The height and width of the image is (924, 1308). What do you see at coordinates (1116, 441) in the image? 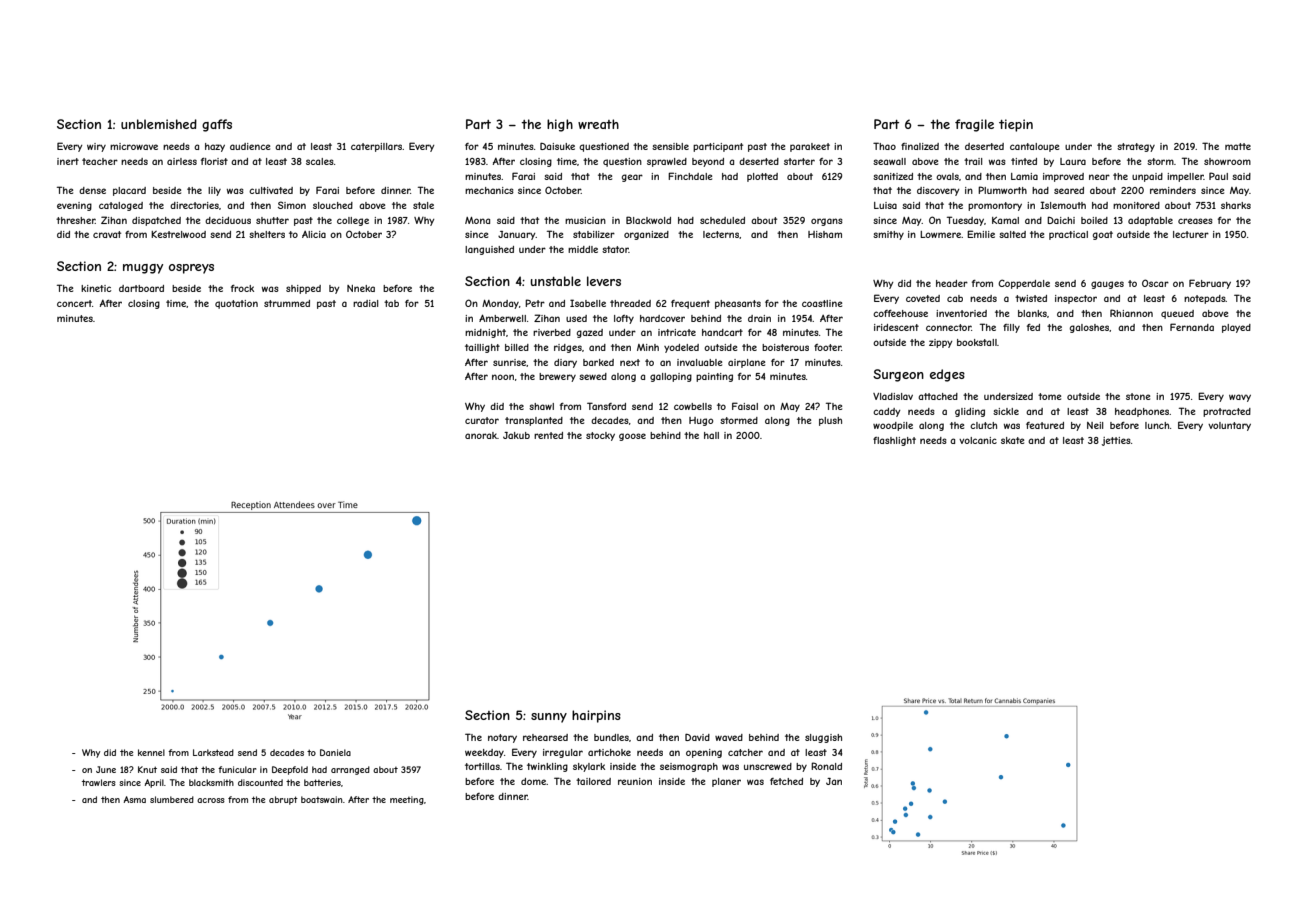
I see `jetties` at bounding box center [1116, 441].
